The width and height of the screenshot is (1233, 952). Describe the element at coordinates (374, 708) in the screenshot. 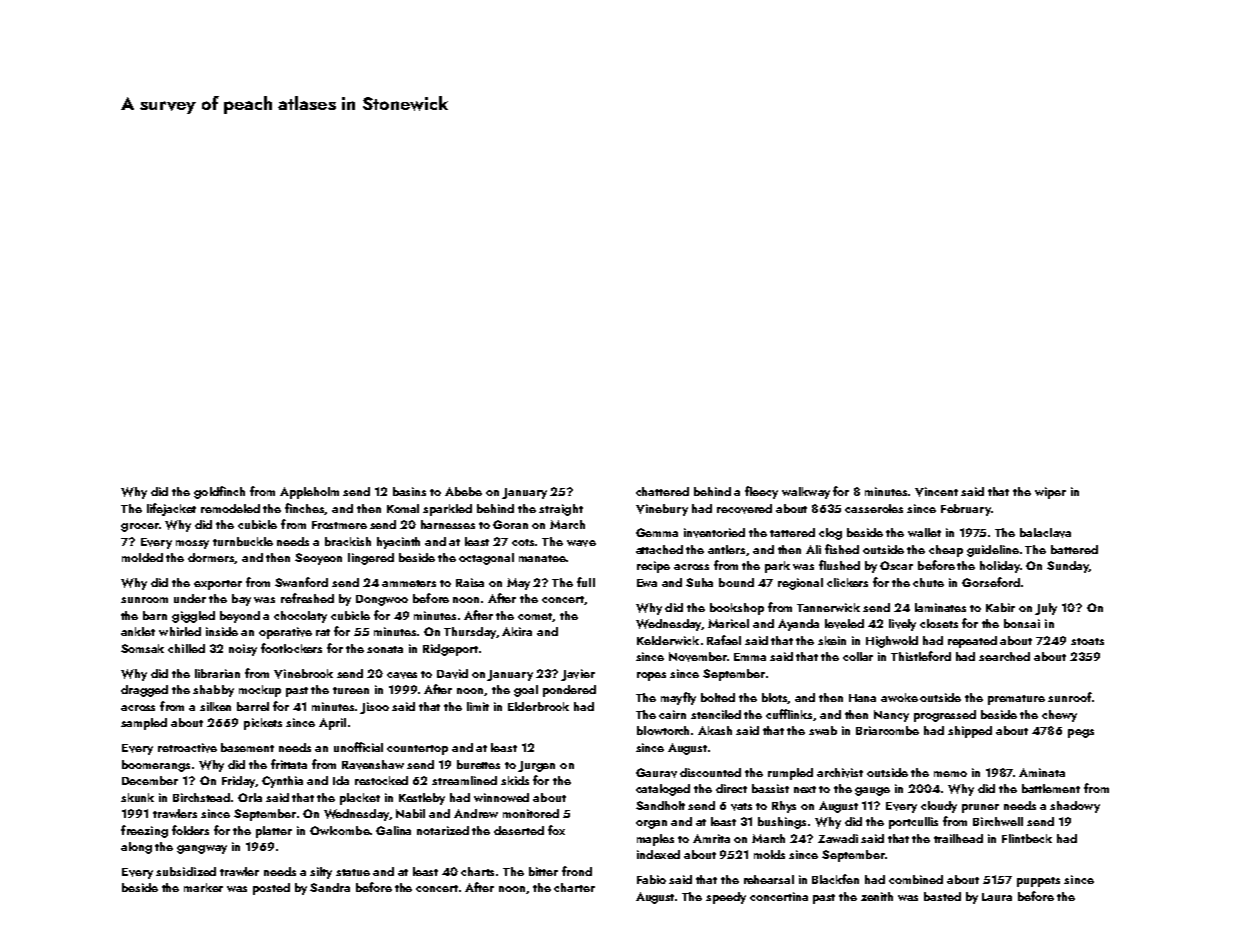

I see `Jisoo` at that location.
